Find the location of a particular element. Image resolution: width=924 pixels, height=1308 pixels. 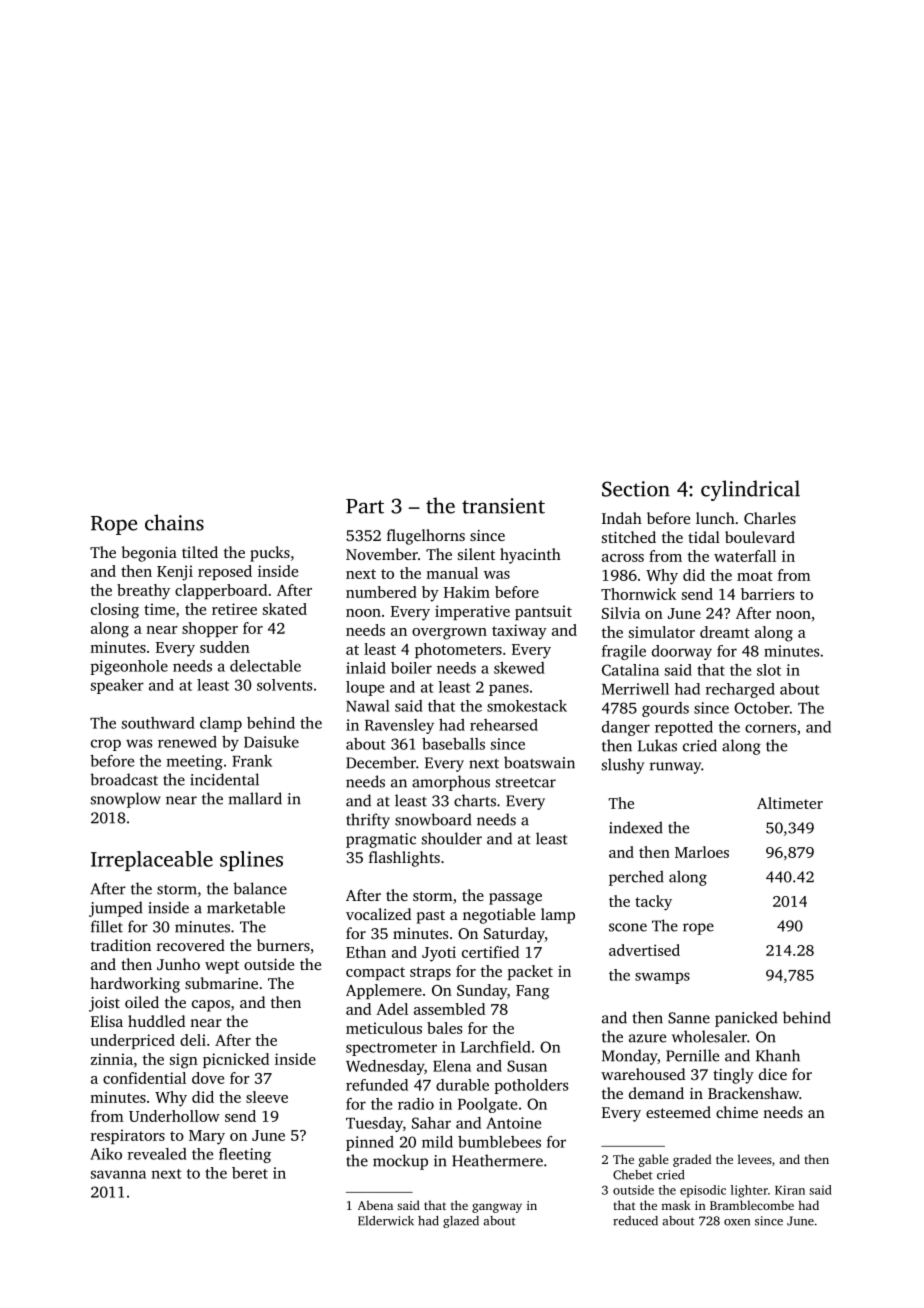

crop is located at coordinates (106, 745).
